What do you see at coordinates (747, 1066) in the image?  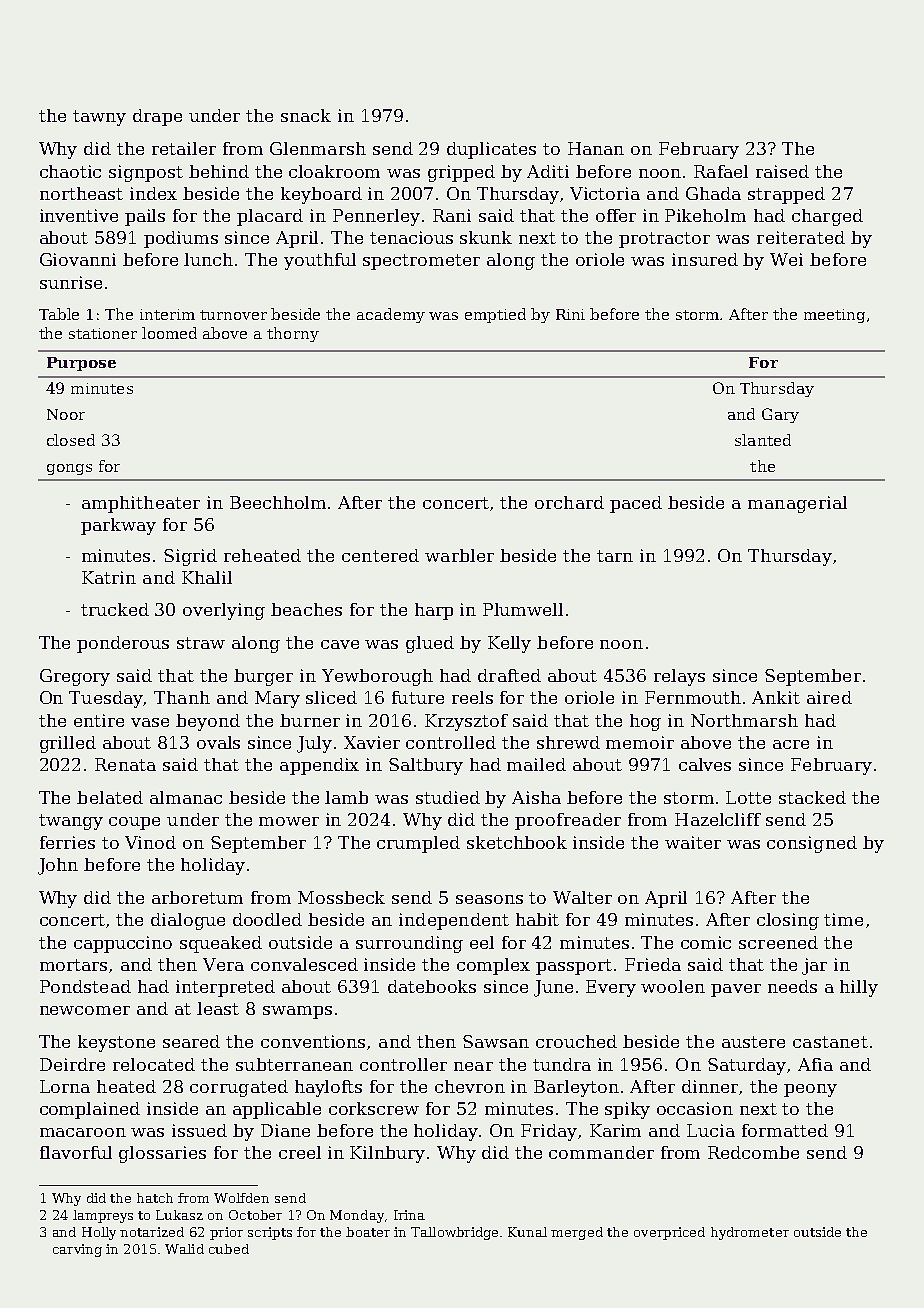 I see `Saturday` at bounding box center [747, 1066].
